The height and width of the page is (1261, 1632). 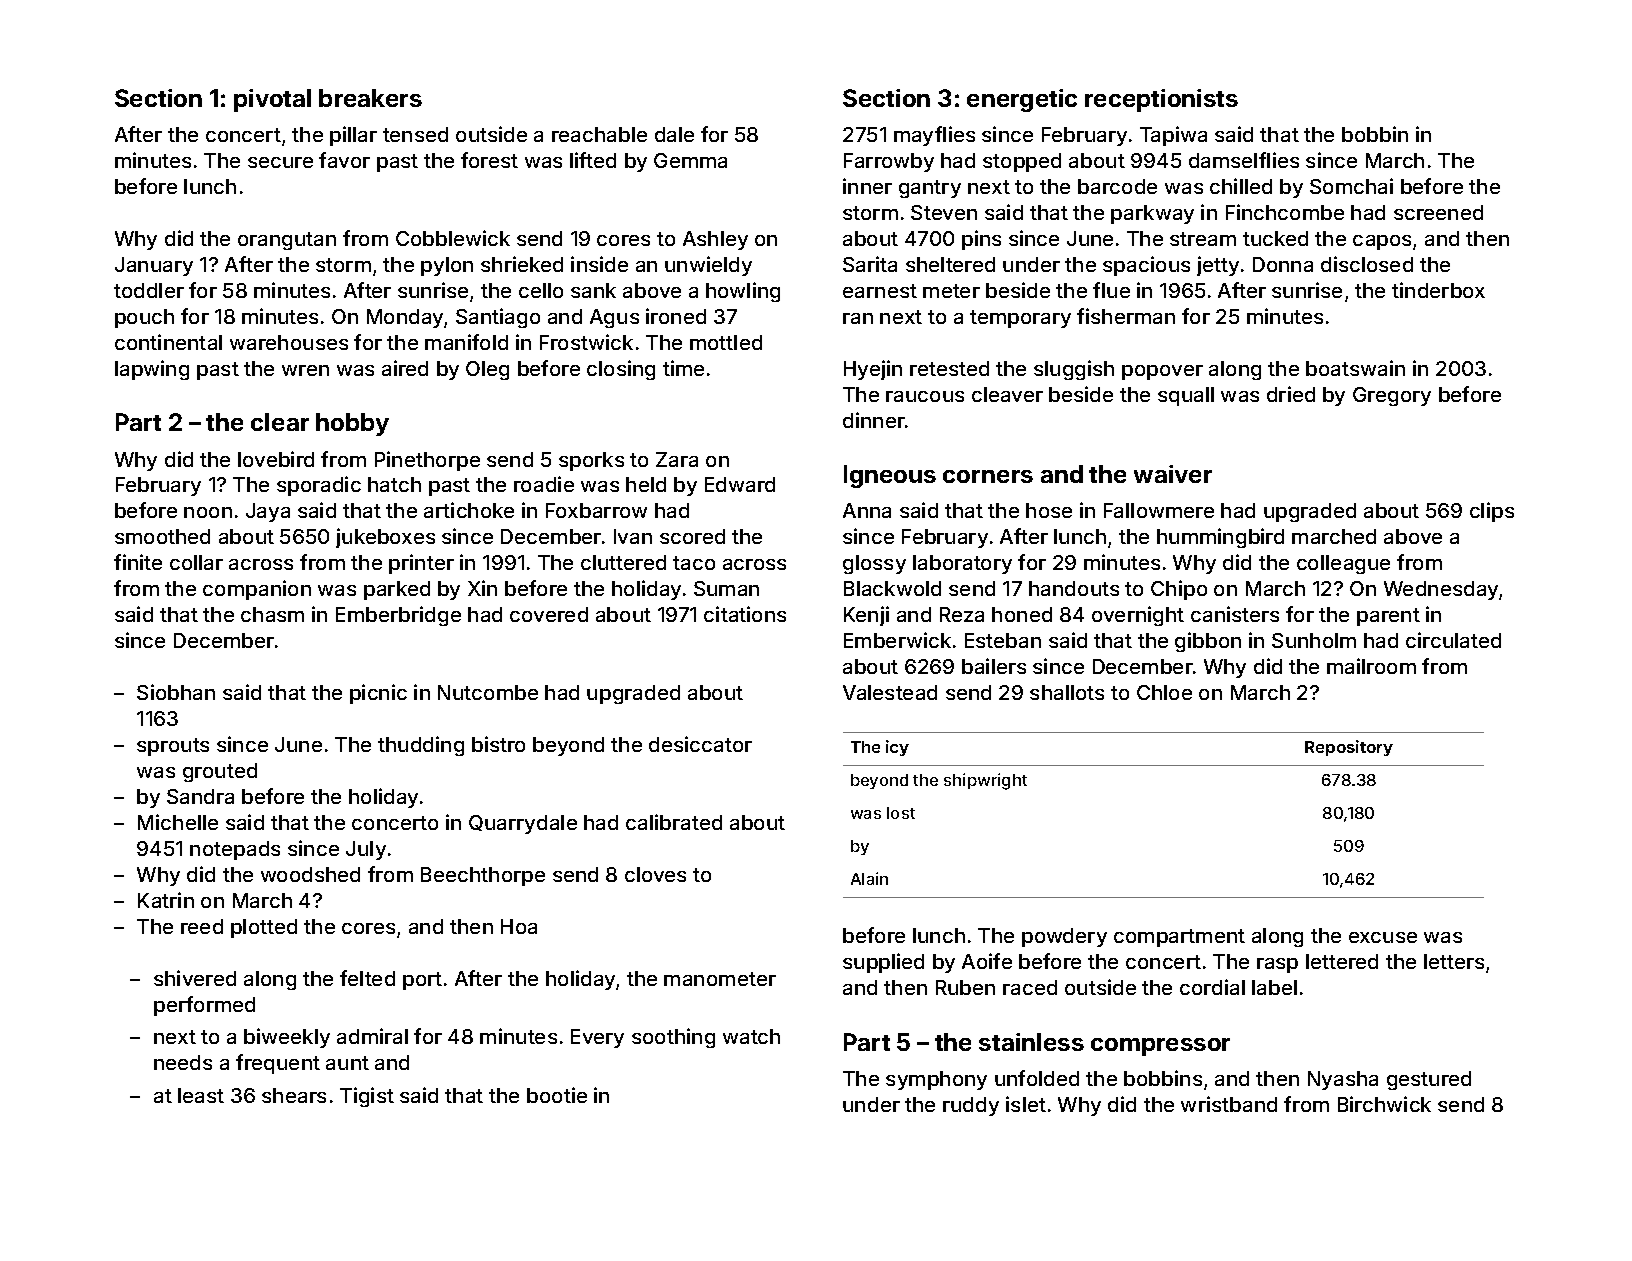 What do you see at coordinates (201, 1095) in the page?
I see `least` at bounding box center [201, 1095].
